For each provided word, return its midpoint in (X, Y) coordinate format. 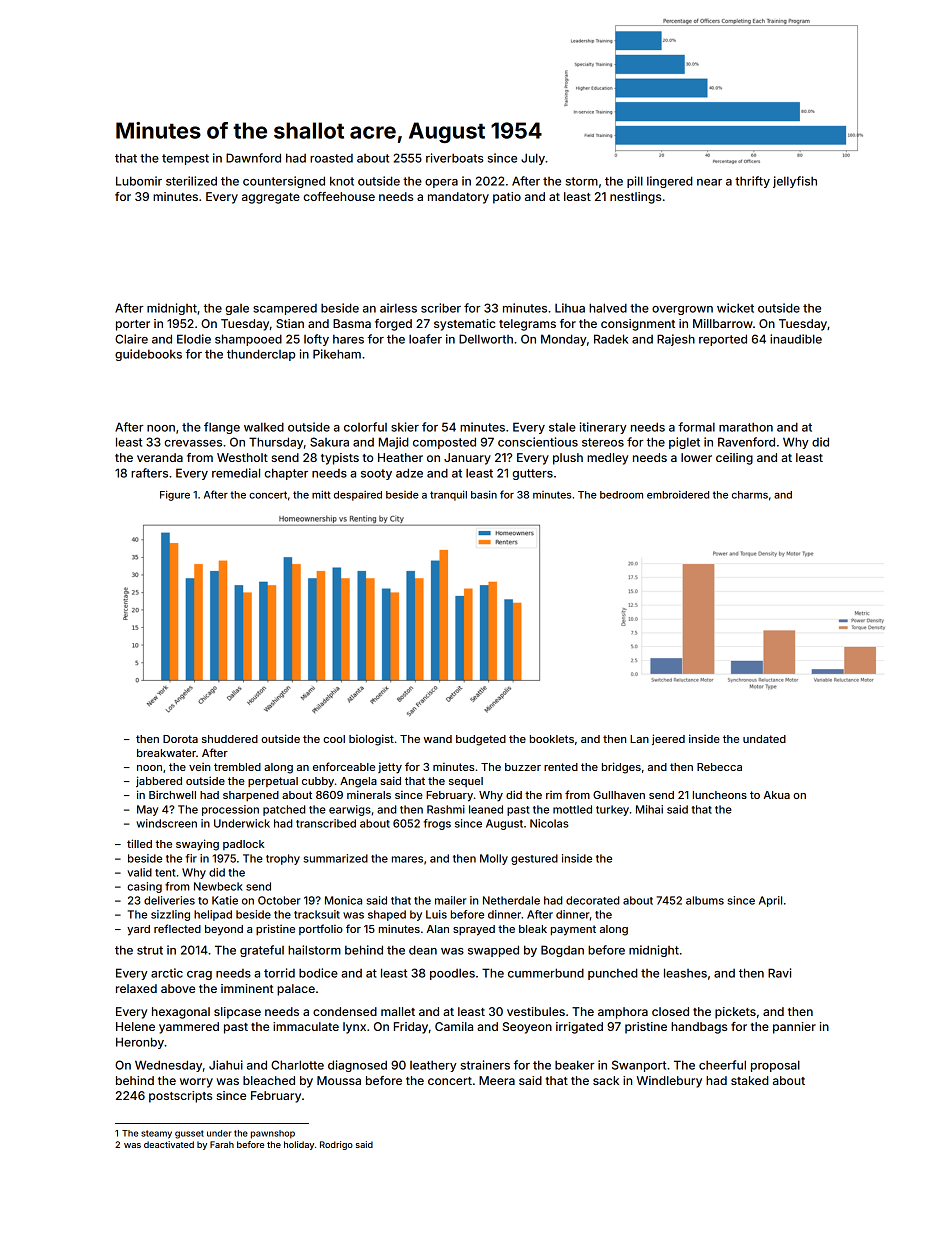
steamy (156, 1134)
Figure (175, 495)
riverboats (455, 158)
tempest (185, 159)
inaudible (796, 339)
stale (562, 427)
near (709, 182)
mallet (398, 1011)
